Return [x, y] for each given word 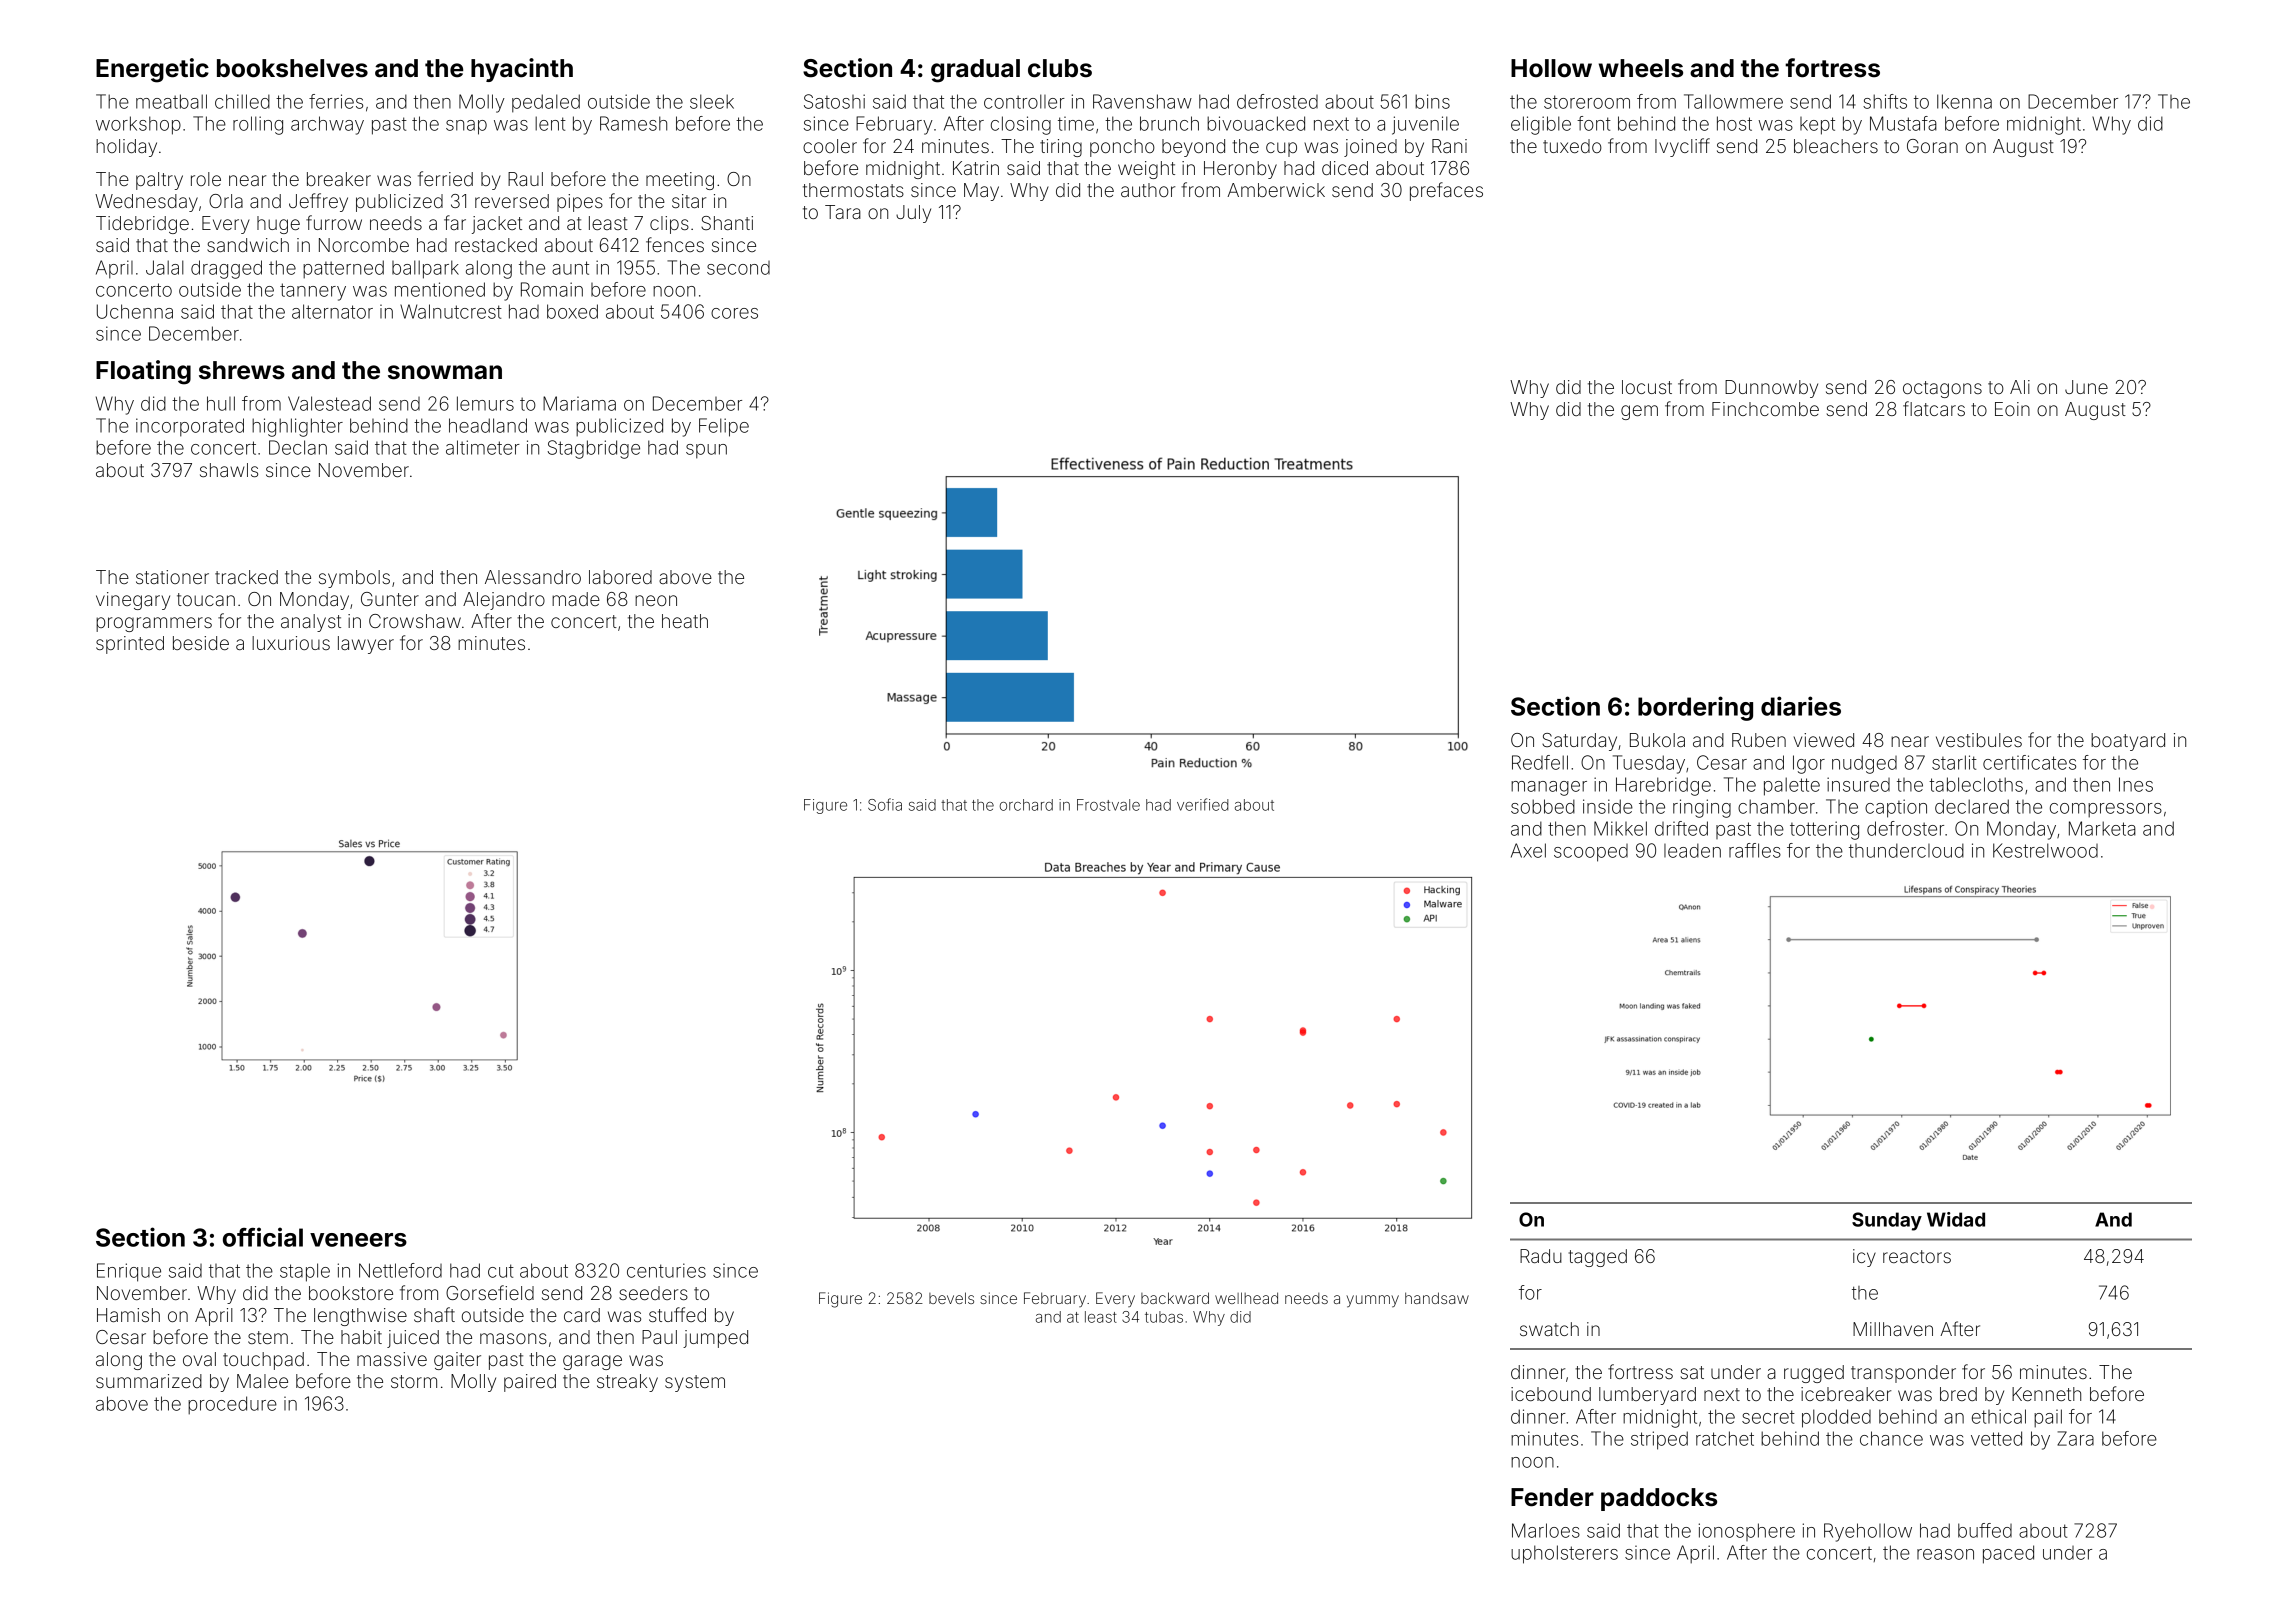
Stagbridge [594, 449]
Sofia [885, 804]
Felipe [724, 427]
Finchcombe [1765, 409]
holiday [126, 148]
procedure [232, 1405]
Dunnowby [1771, 389]
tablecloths [1976, 784]
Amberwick [1276, 190]
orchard [1026, 805]
